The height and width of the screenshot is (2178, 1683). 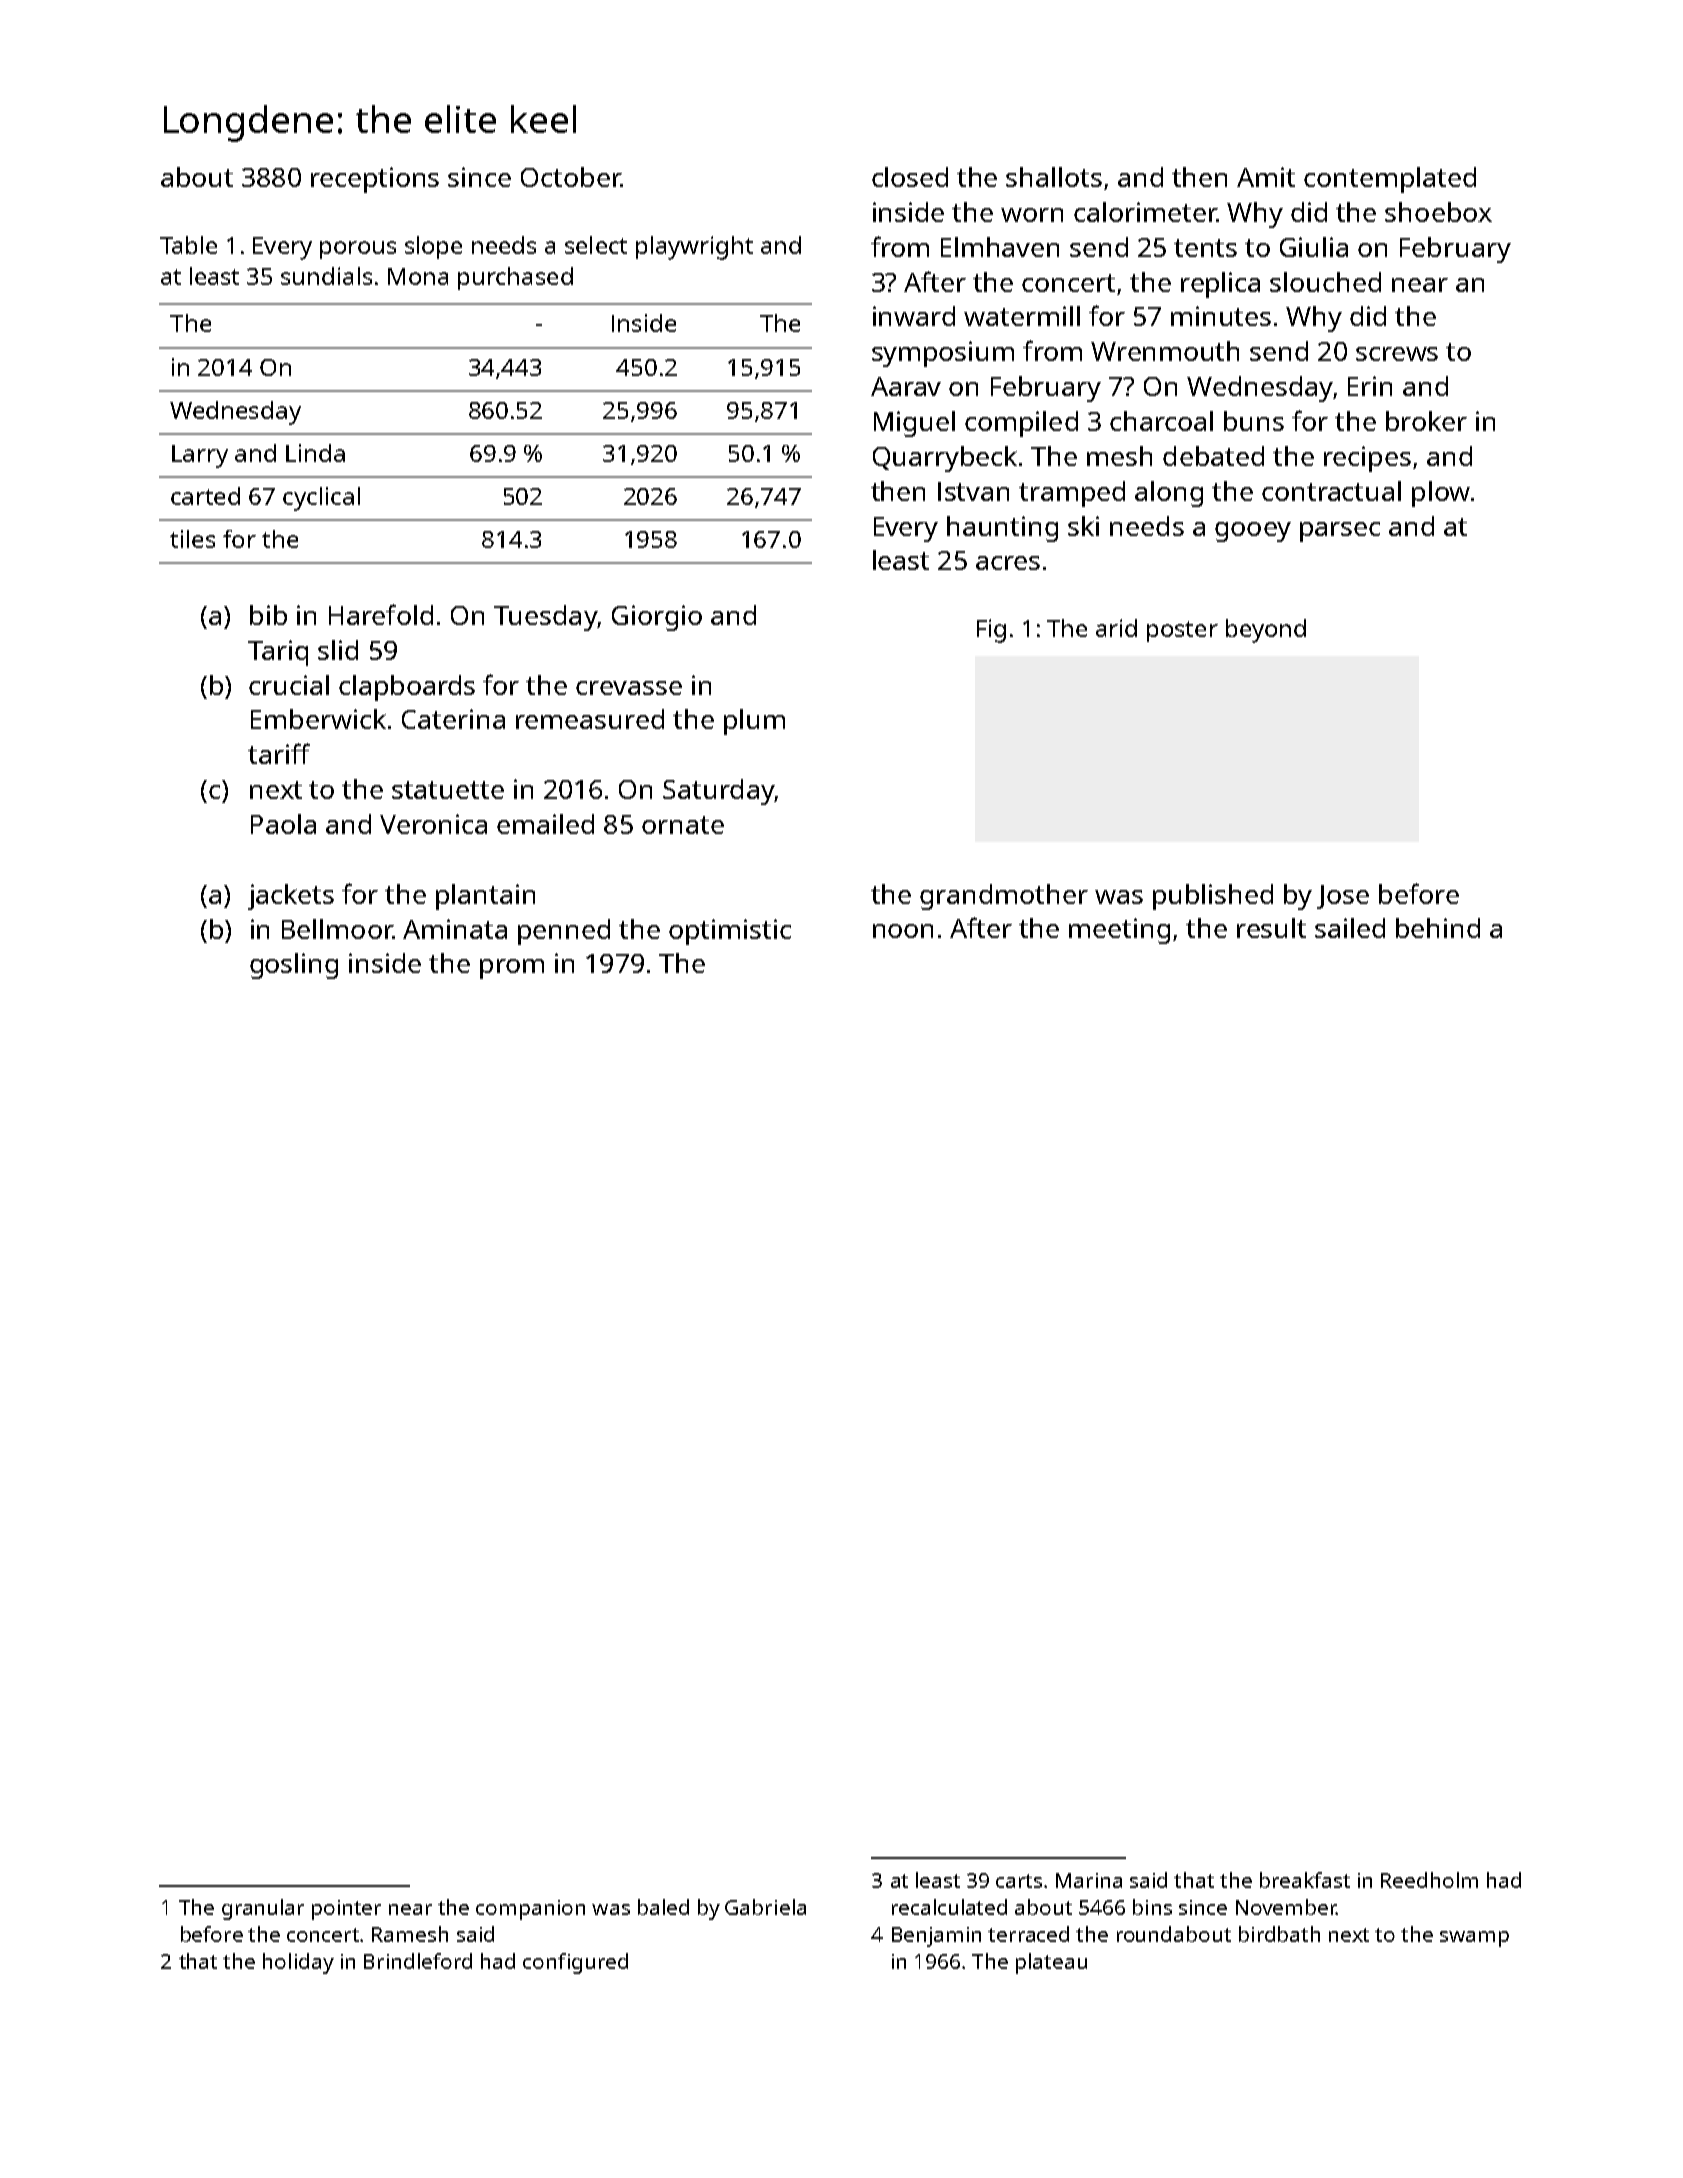 I want to click on Amit, so click(x=1266, y=177).
